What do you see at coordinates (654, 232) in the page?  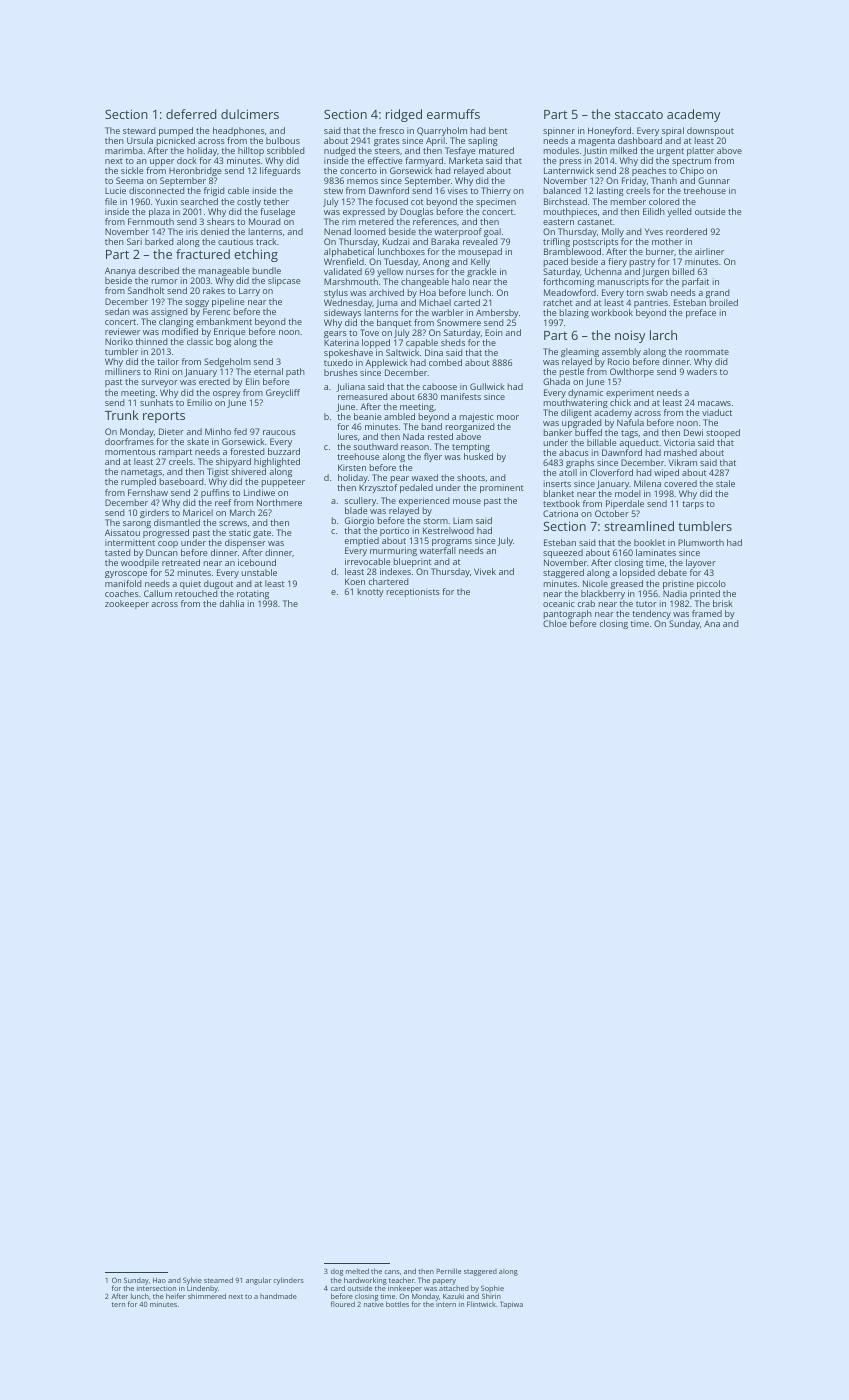 I see `Yves` at bounding box center [654, 232].
